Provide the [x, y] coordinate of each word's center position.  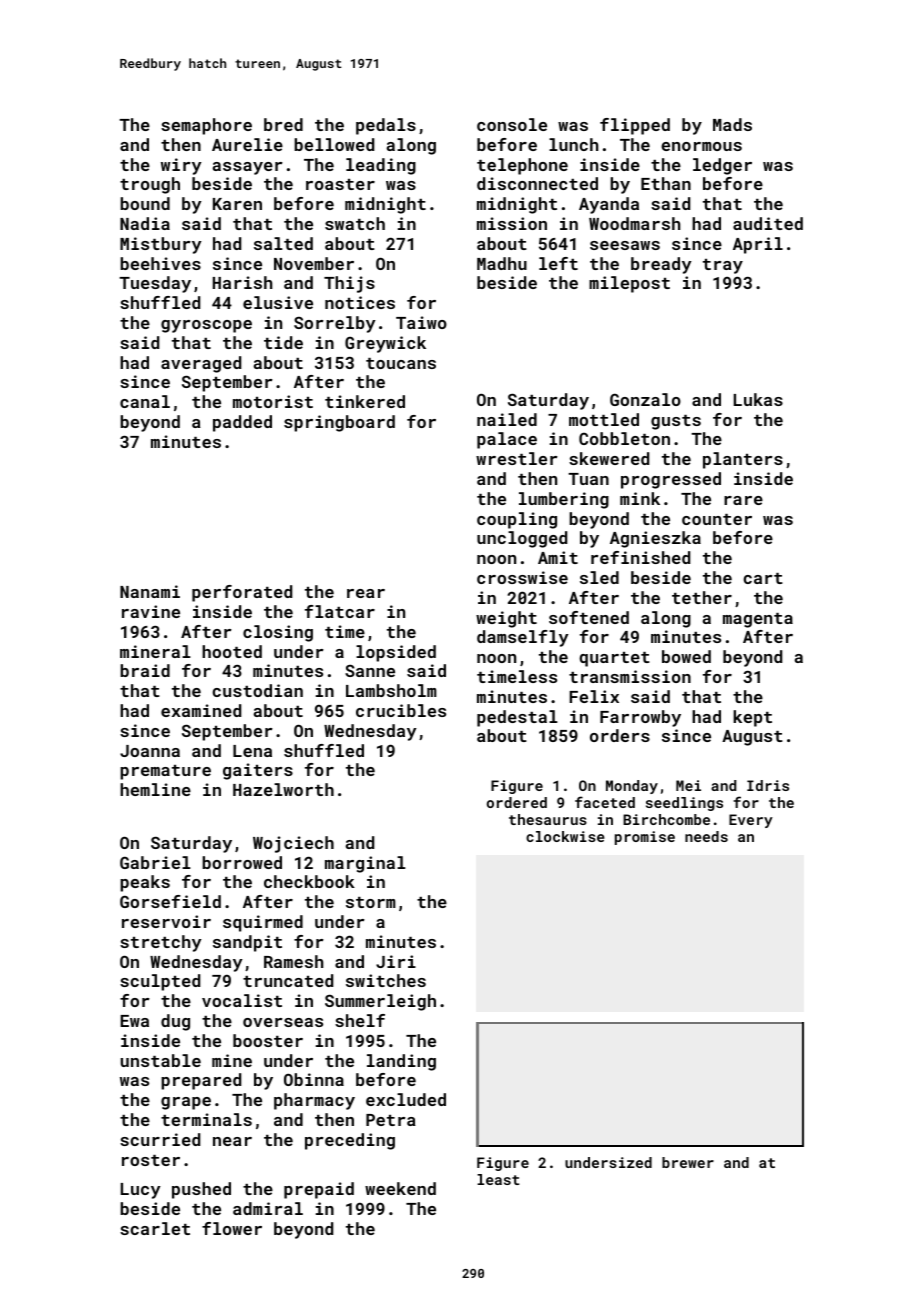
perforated [242, 593]
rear [366, 593]
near [232, 1141]
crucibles [401, 710]
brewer [688, 1162]
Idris [768, 785]
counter [717, 519]
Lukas [758, 399]
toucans [401, 363]
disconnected [537, 183]
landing [401, 1062]
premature [165, 772]
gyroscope [206, 326]
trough [150, 185]
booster [268, 1040]
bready [661, 265]
